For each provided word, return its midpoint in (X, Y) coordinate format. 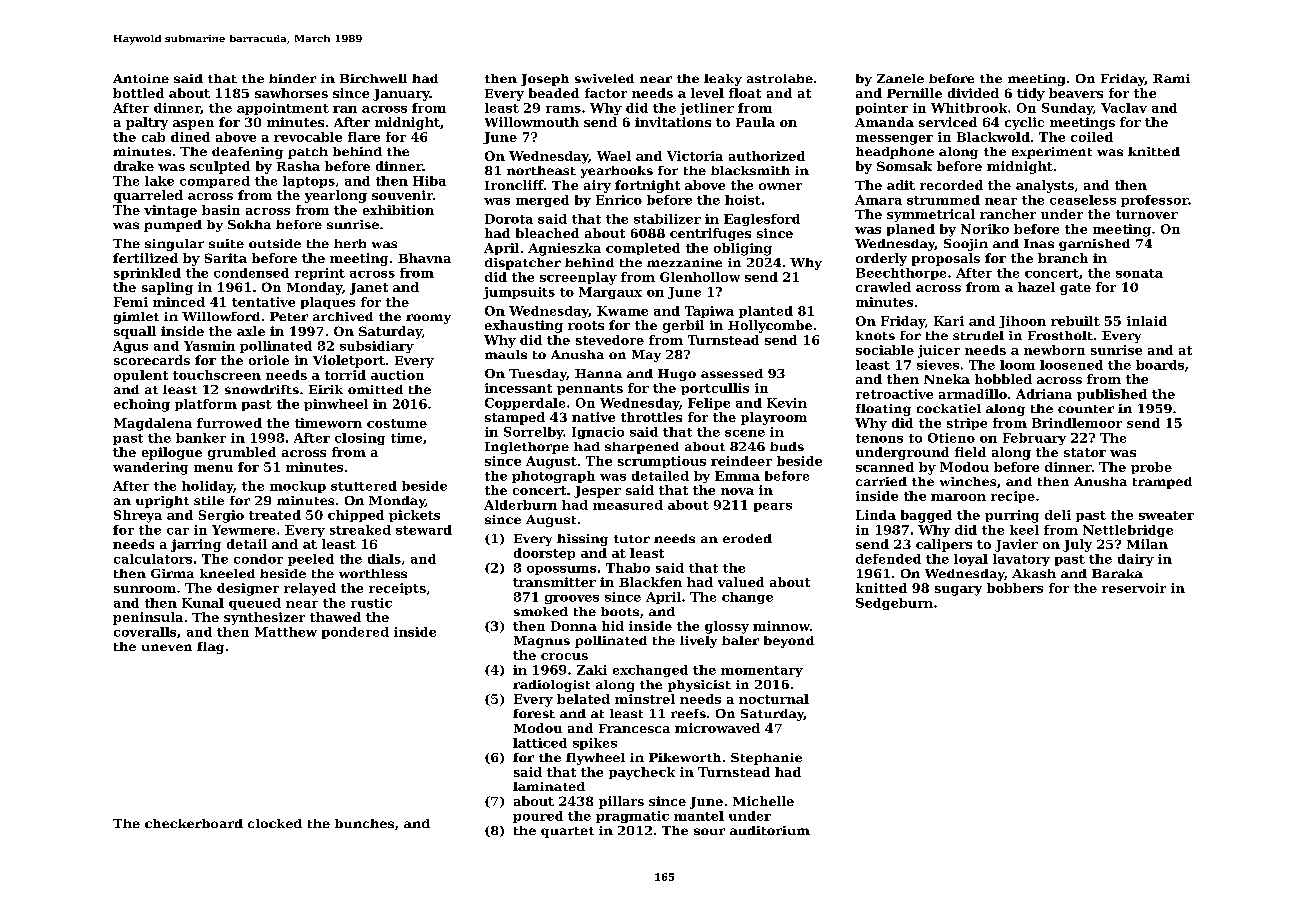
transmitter (554, 582)
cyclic (1024, 123)
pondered (355, 633)
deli (1058, 515)
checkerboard (194, 823)
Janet (369, 289)
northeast (541, 170)
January (401, 95)
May (646, 356)
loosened (1071, 365)
